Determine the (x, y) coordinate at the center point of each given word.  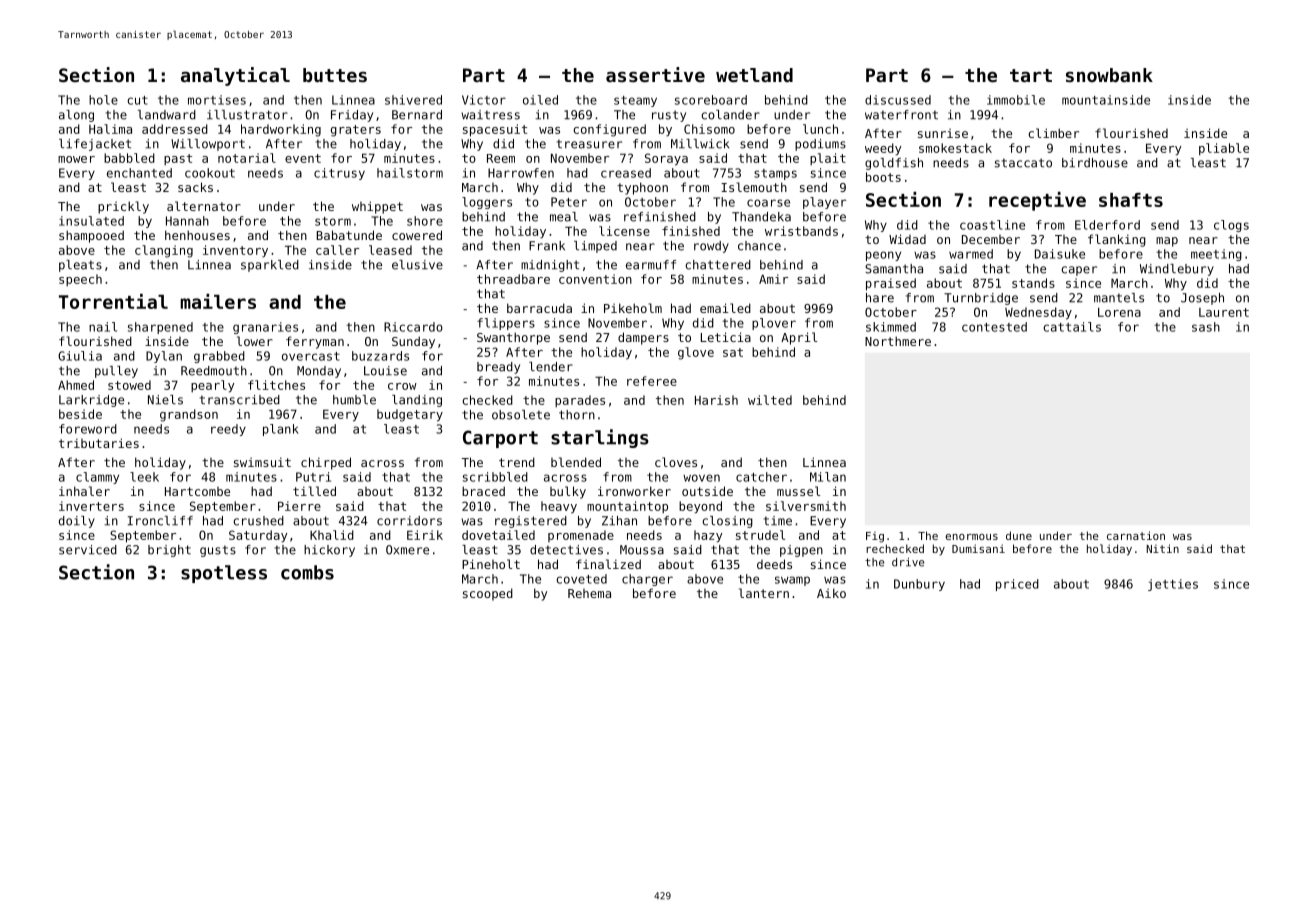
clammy (97, 478)
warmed (971, 254)
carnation (1136, 535)
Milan (828, 477)
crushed (258, 521)
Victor (484, 100)
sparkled (270, 266)
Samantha (894, 269)
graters (356, 131)
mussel (798, 491)
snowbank (1109, 75)
